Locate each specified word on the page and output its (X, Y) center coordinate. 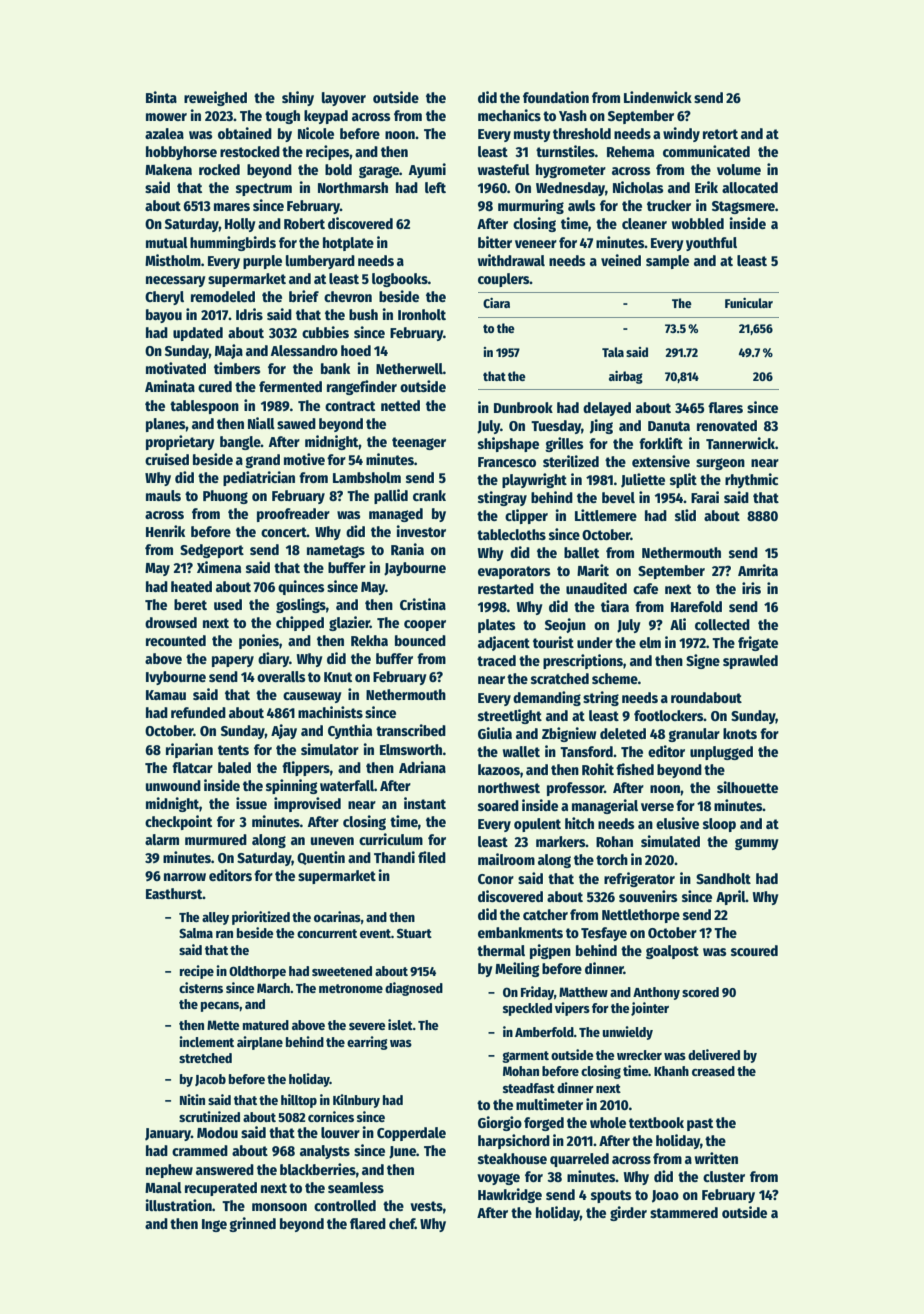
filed (432, 857)
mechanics (509, 115)
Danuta (669, 426)
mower (166, 117)
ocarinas (337, 916)
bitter (495, 242)
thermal (501, 950)
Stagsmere (743, 207)
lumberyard (320, 262)
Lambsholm (367, 477)
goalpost (672, 952)
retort (720, 134)
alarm (162, 839)
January (168, 1134)
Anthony (656, 993)
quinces (301, 587)
